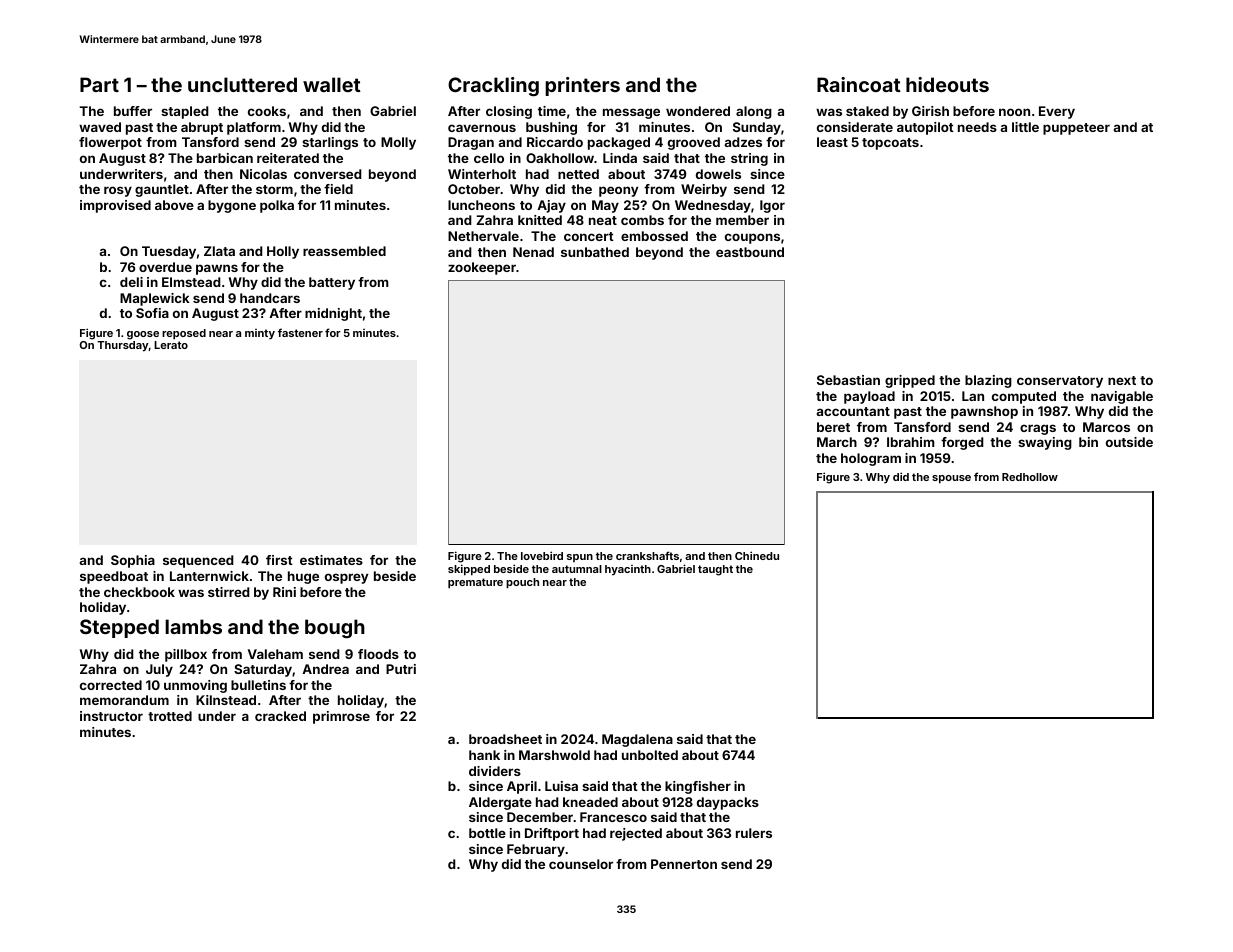  I want to click on Redhollow, so click(1030, 477).
